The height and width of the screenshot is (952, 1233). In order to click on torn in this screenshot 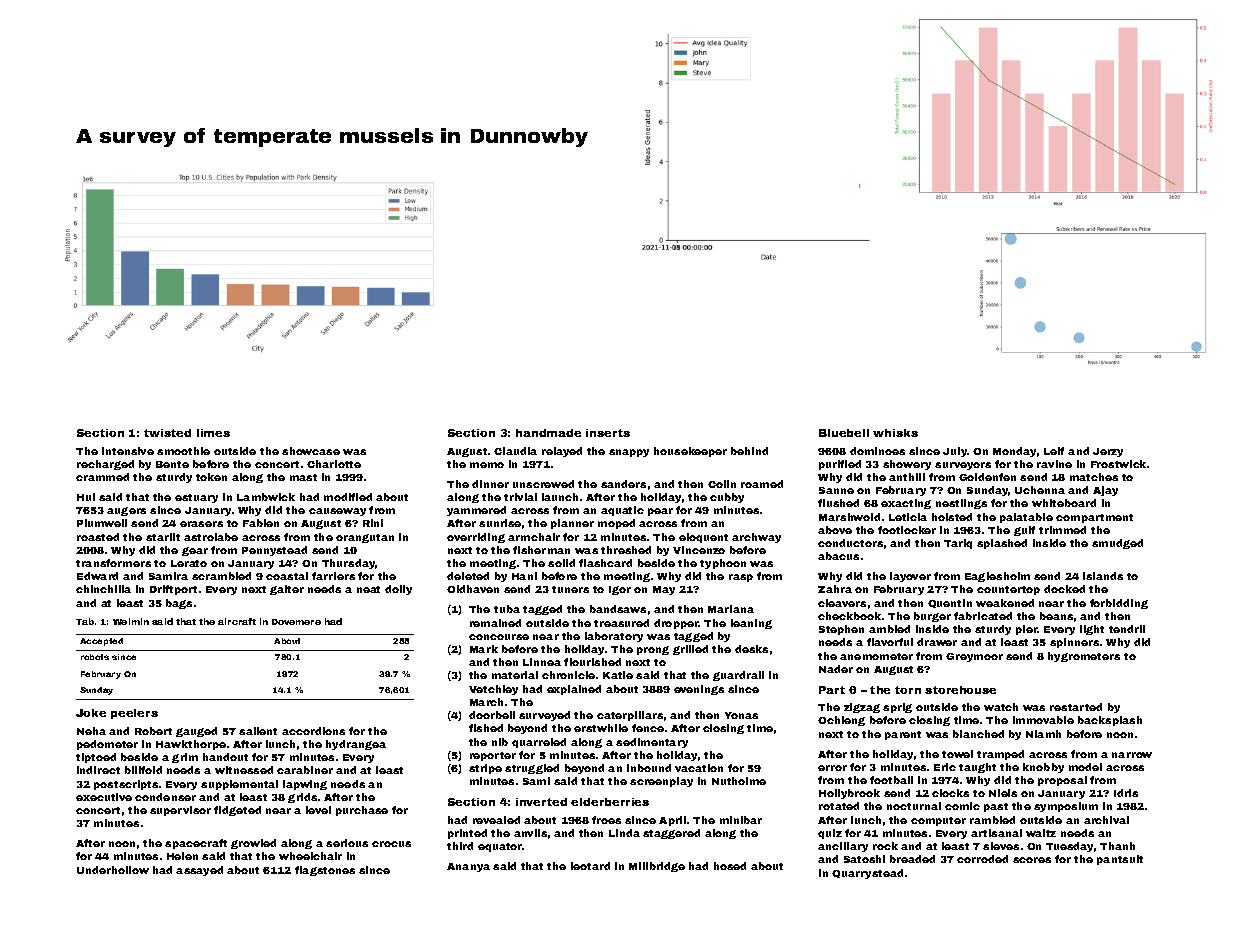, I will do `click(908, 690)`.
